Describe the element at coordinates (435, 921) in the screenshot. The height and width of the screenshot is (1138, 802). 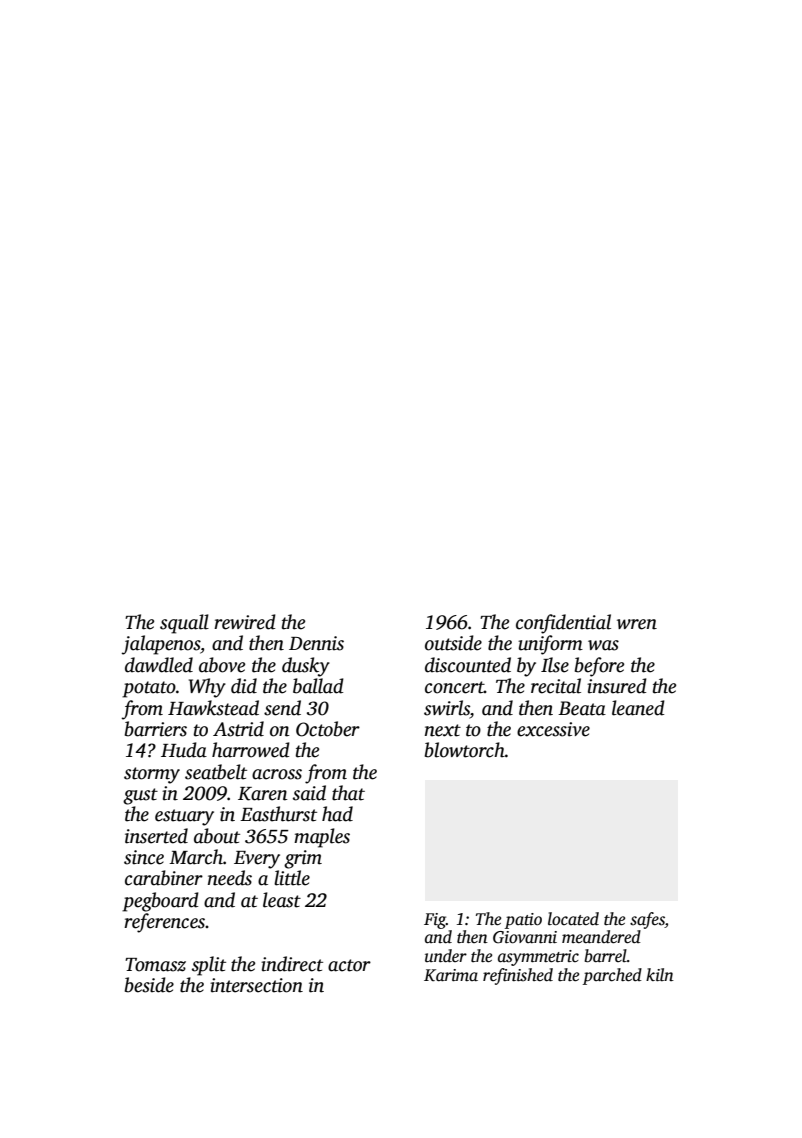
I see `Fig` at that location.
